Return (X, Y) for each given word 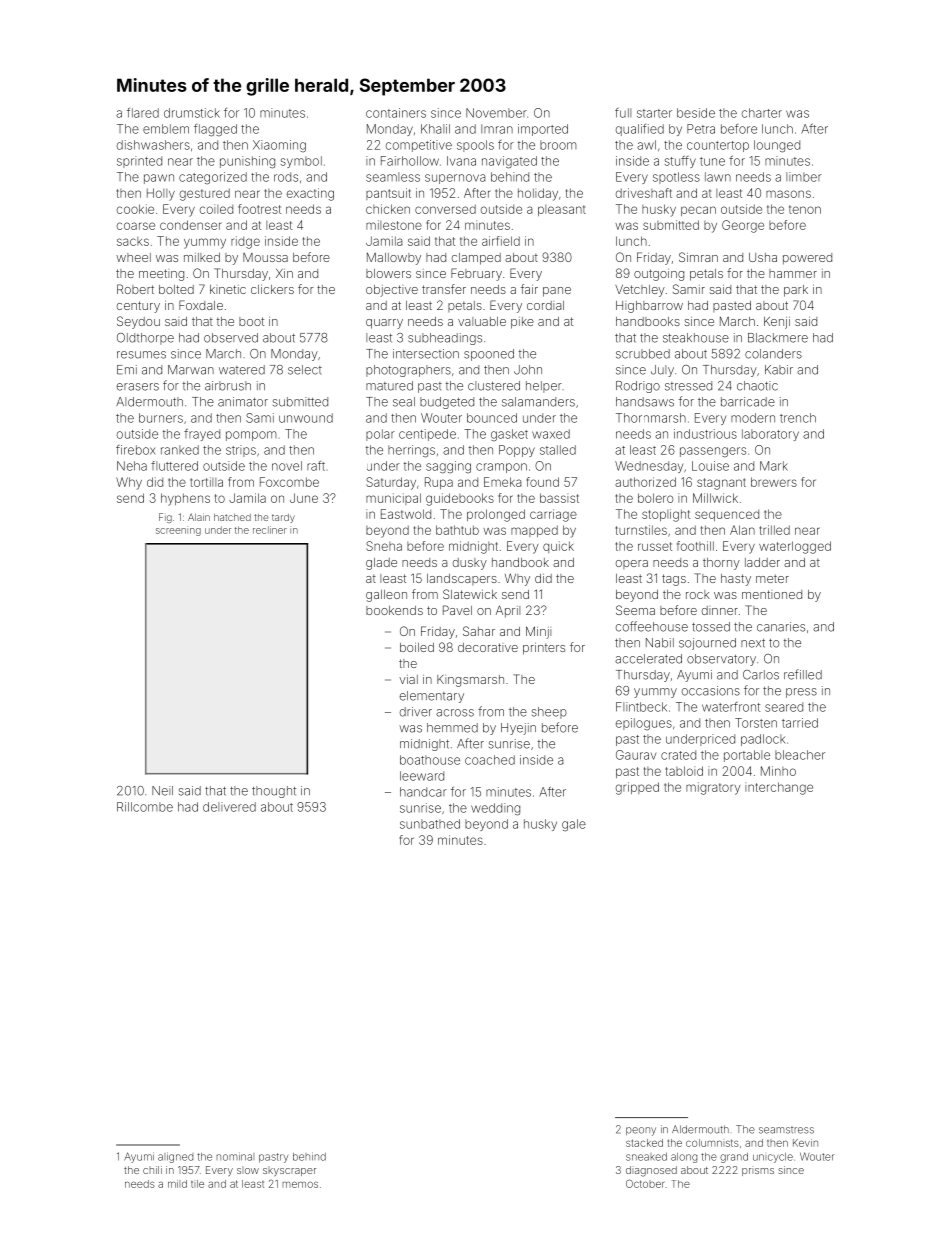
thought (274, 792)
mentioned (772, 594)
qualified (640, 130)
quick (558, 547)
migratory (713, 788)
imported (543, 130)
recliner (270, 530)
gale (574, 825)
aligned (175, 1157)
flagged (215, 130)
